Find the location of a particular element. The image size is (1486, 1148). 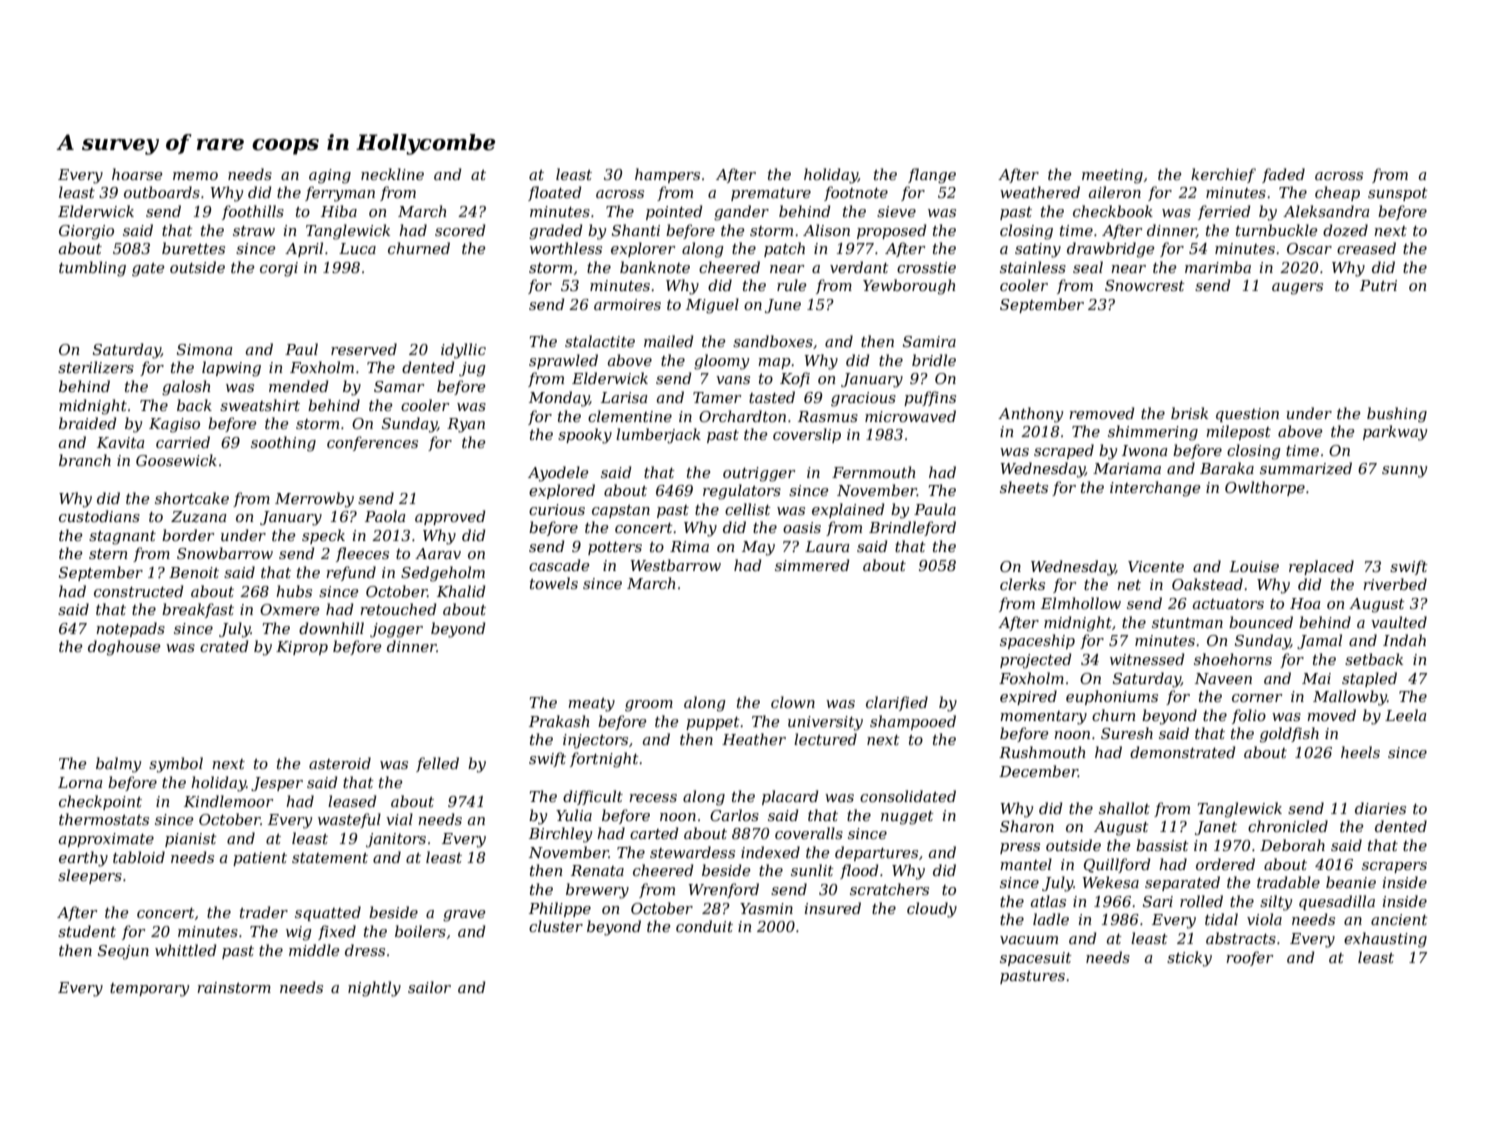

recess is located at coordinates (653, 798).
